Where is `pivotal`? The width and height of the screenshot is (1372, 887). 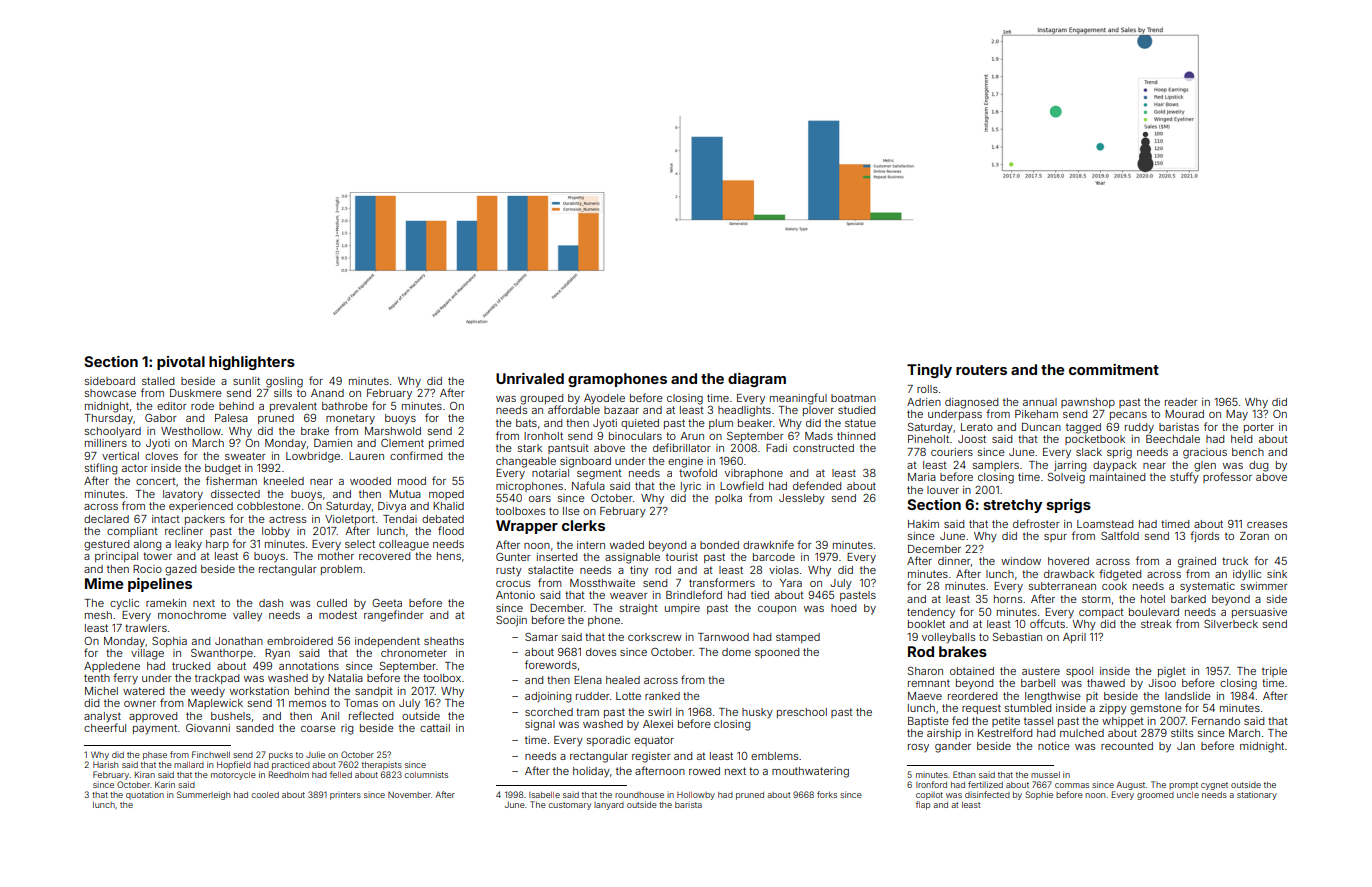 pivotal is located at coordinates (181, 363).
